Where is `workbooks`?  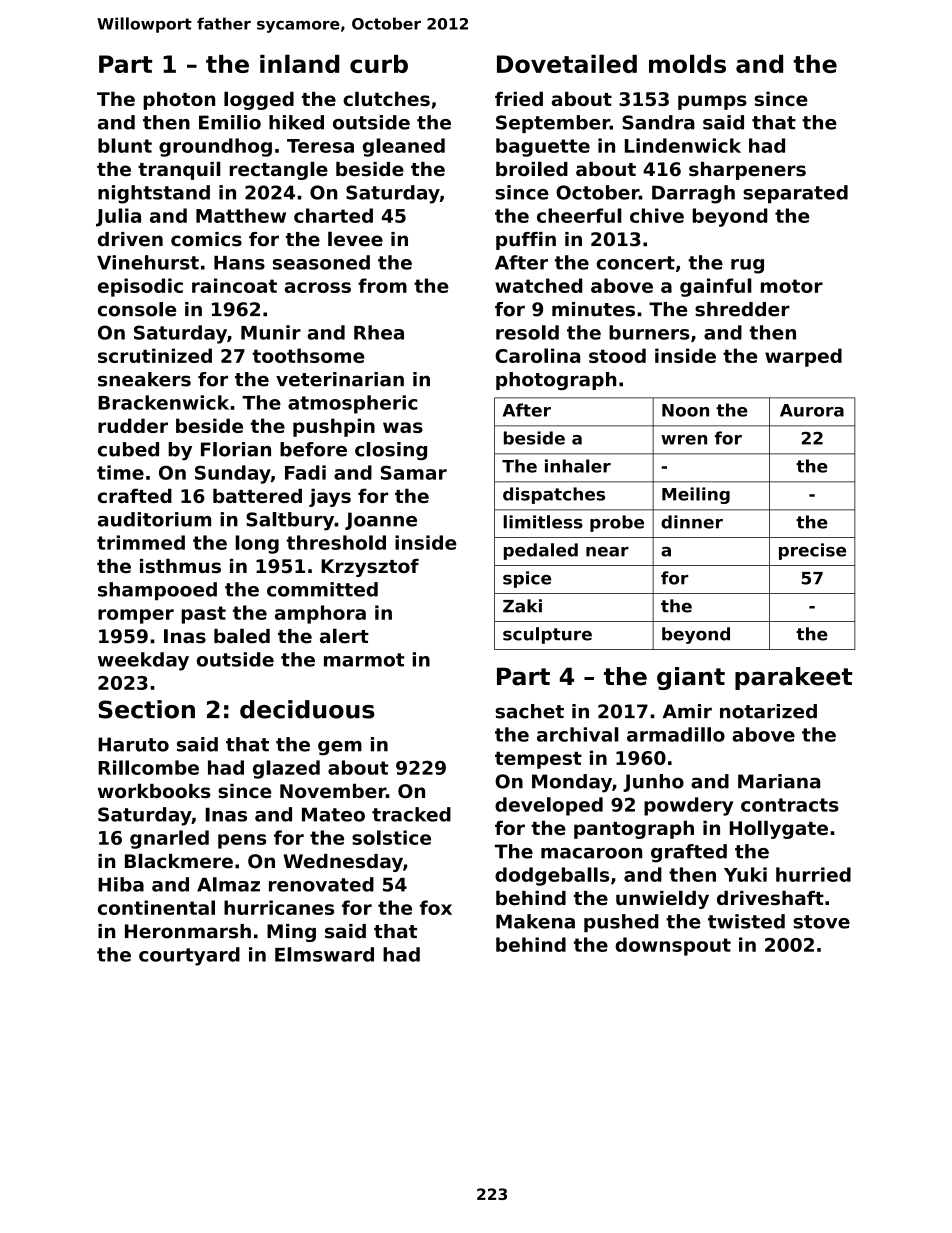
workbooks is located at coordinates (154, 791).
